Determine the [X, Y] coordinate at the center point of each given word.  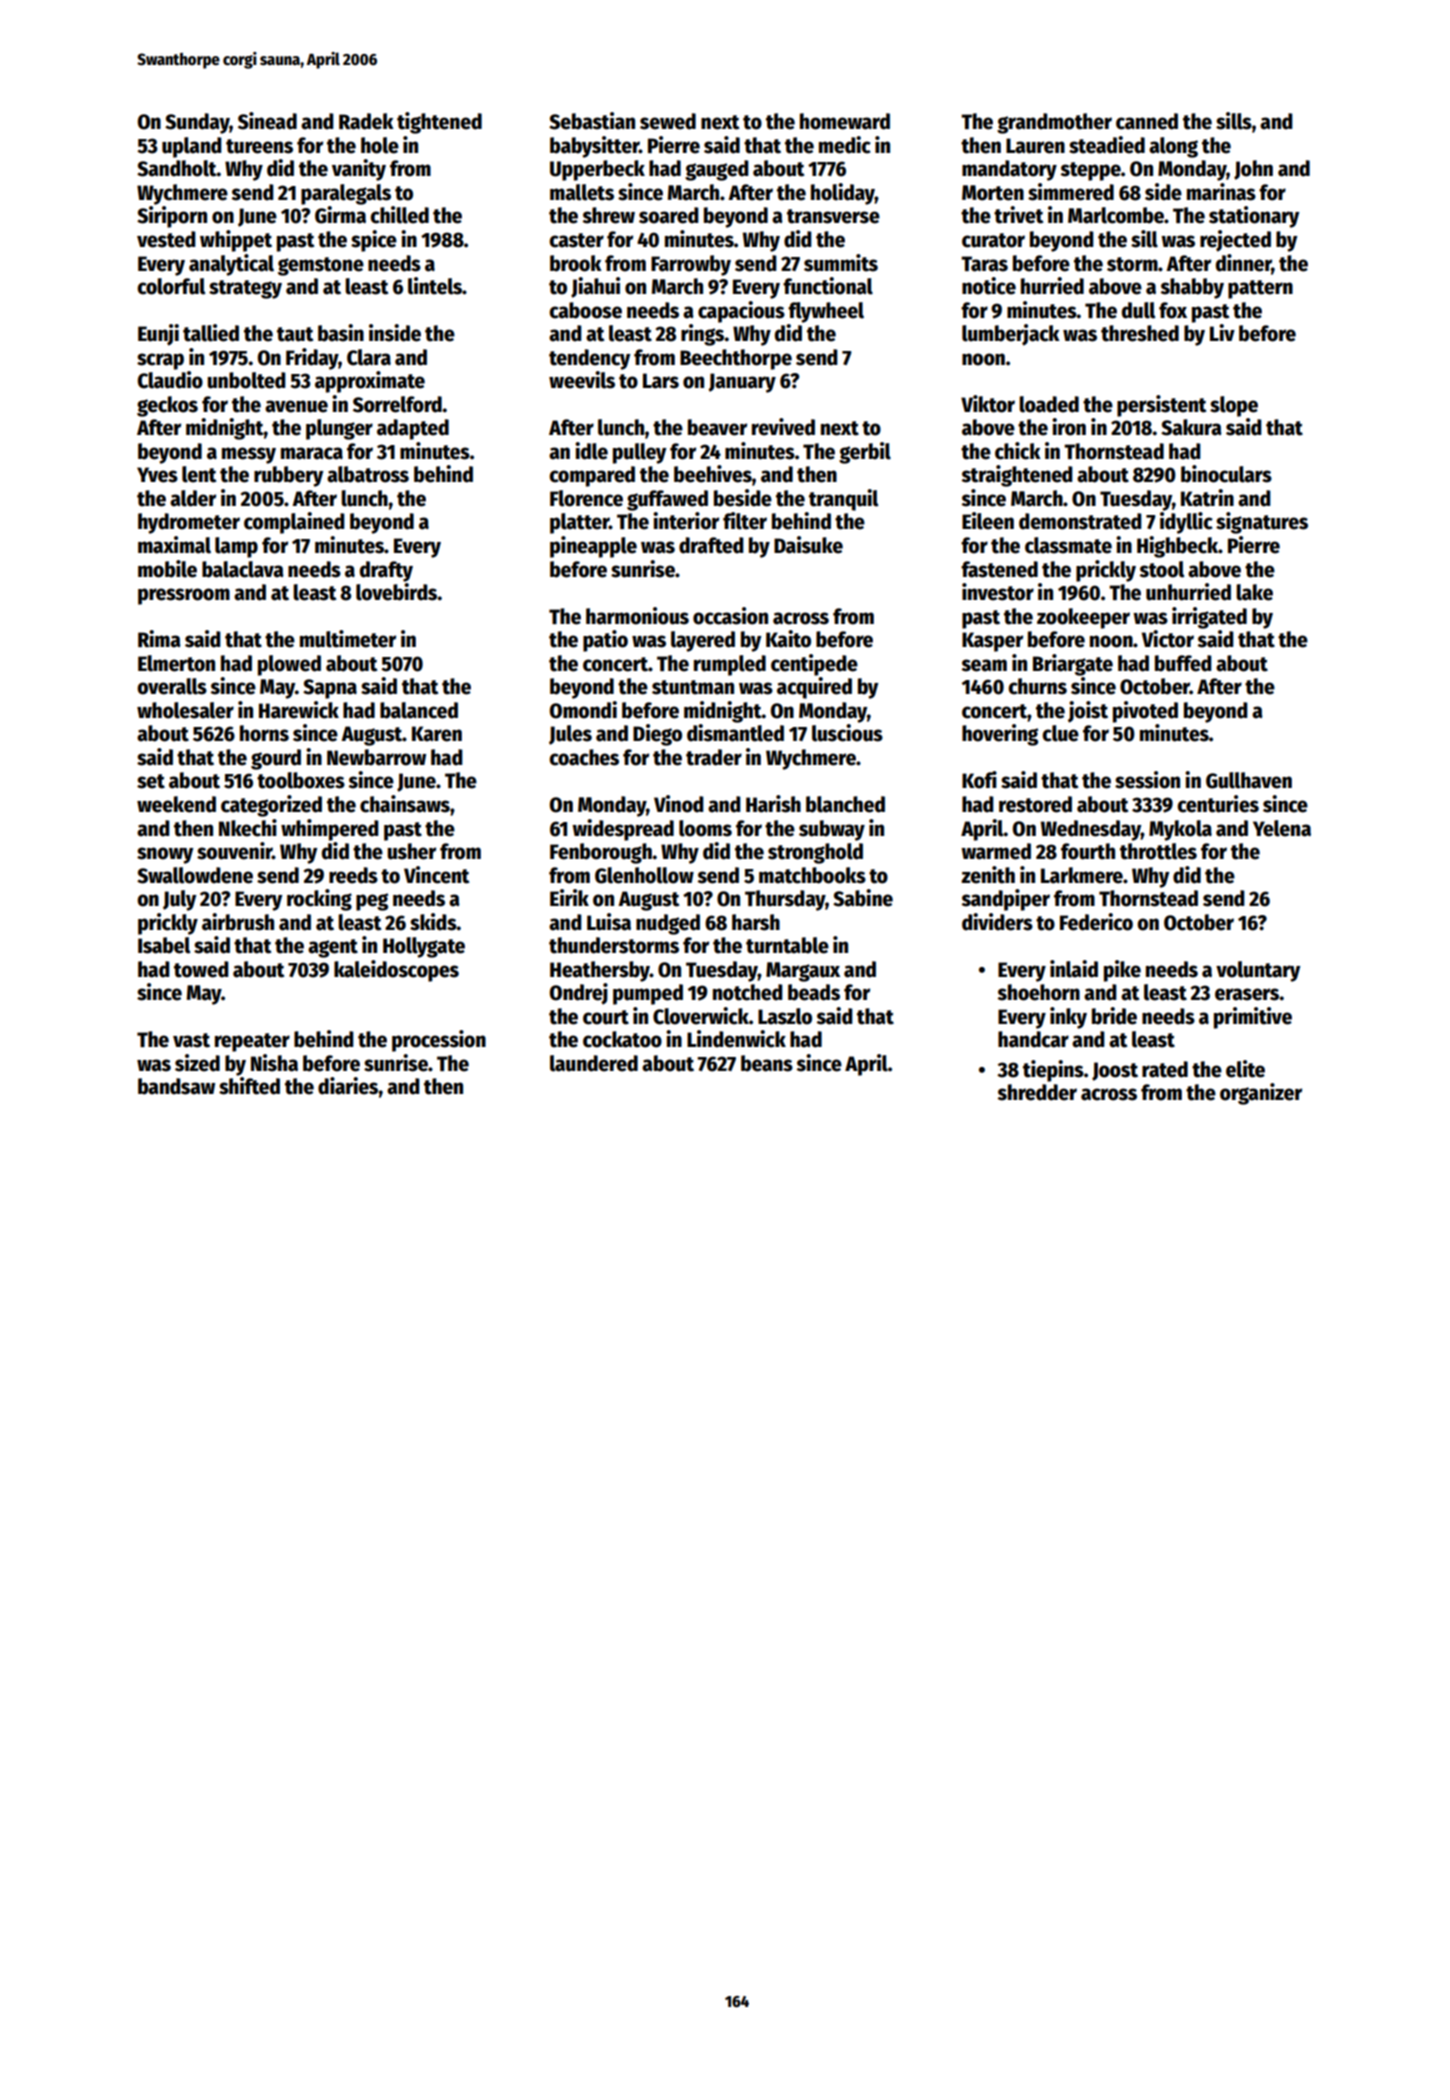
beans [767, 1063]
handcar [1033, 1039]
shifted [249, 1086]
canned [1147, 121]
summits [841, 263]
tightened [439, 123]
